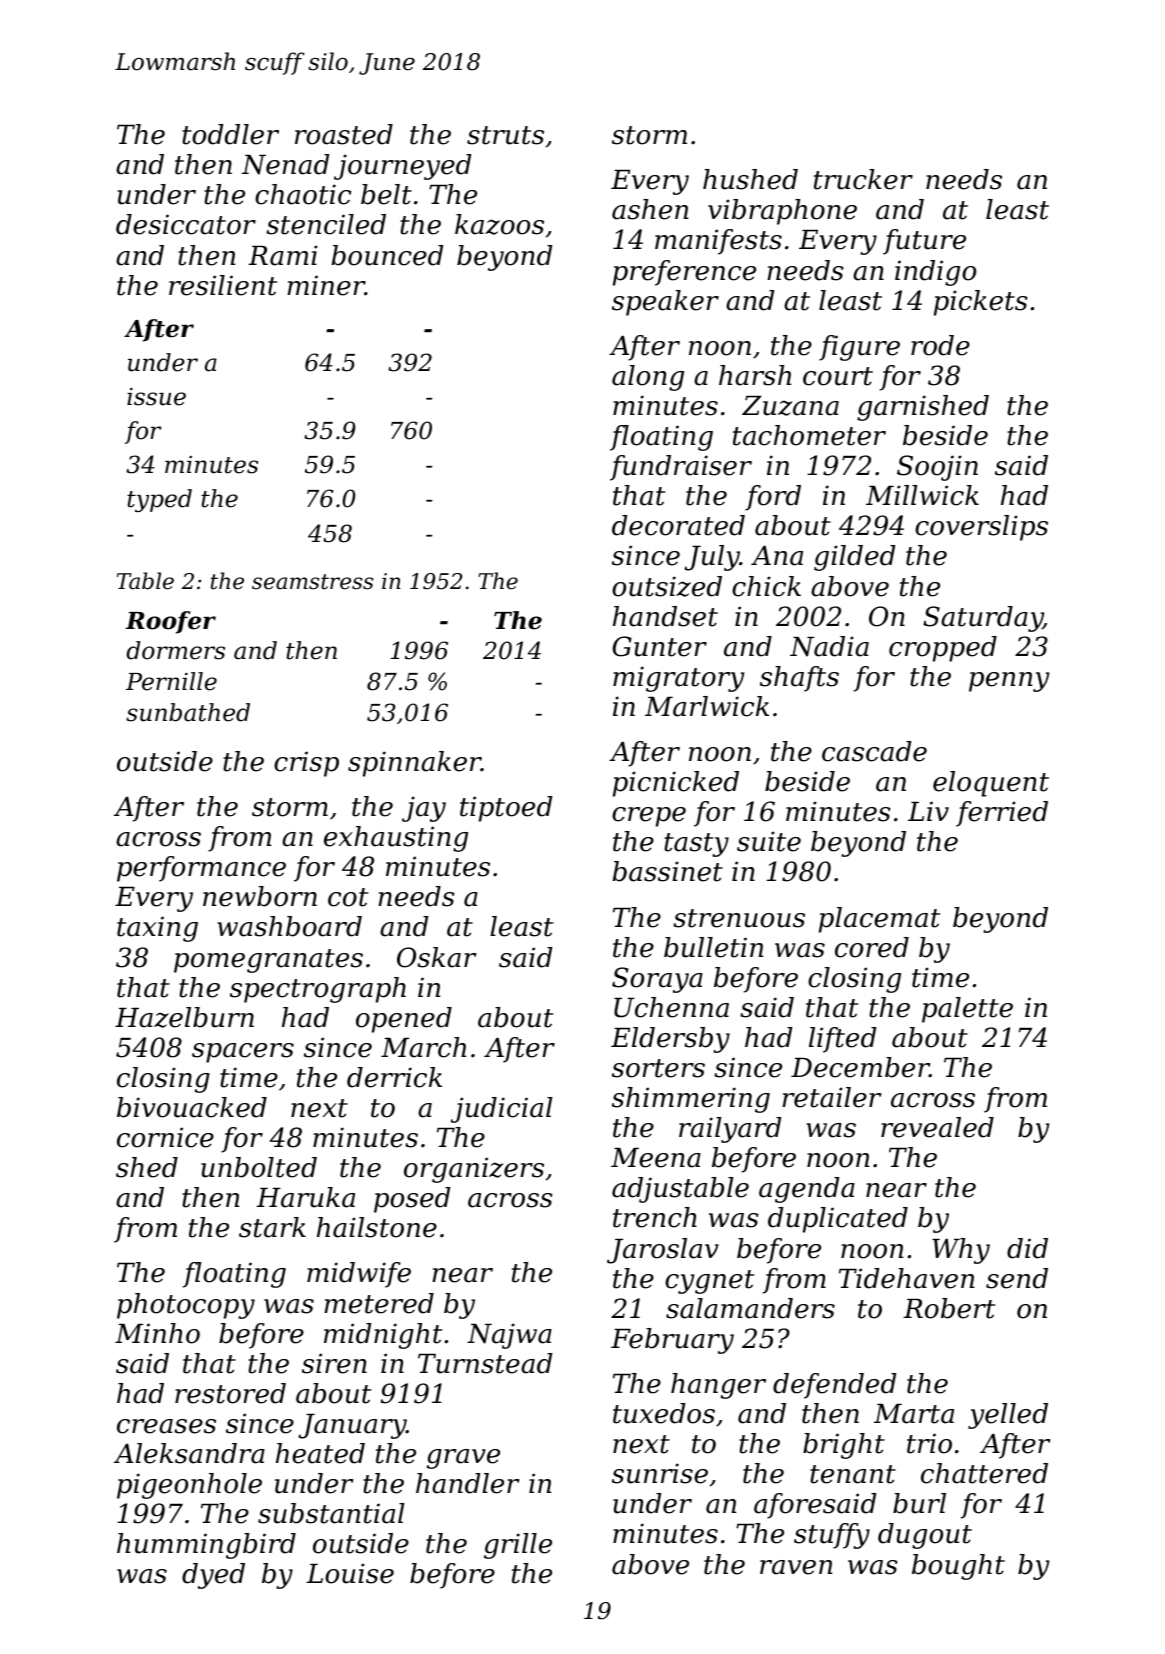 The height and width of the image is (1654, 1165). Describe the element at coordinates (312, 582) in the image. I see `seamstress` at that location.
